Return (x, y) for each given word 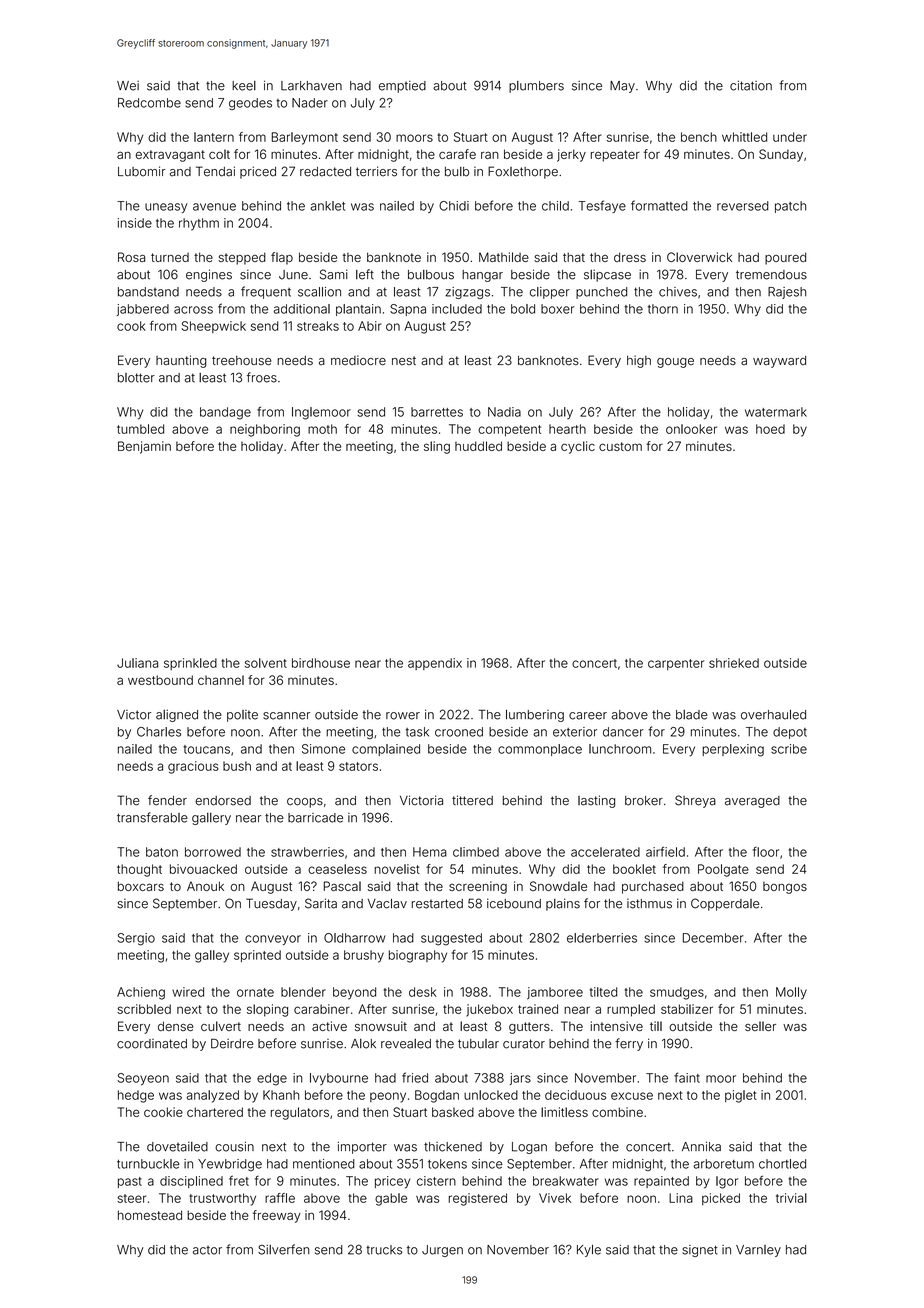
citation (751, 85)
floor (766, 852)
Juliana (137, 663)
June (293, 275)
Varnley (758, 1251)
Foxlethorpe (523, 172)
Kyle (589, 1251)
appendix (435, 664)
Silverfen (284, 1249)
